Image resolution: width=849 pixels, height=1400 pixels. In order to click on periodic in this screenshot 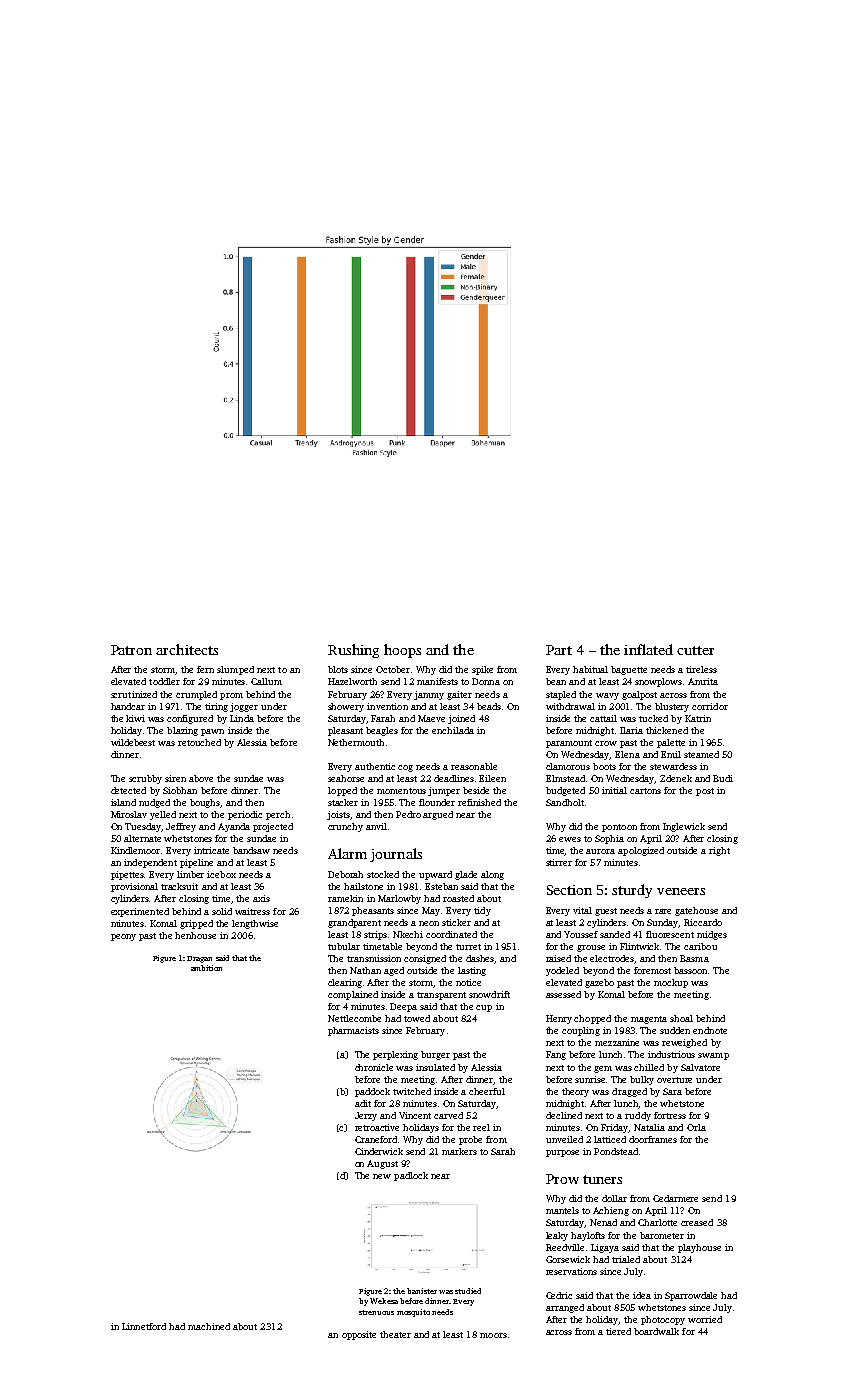, I will do `click(245, 815)`.
